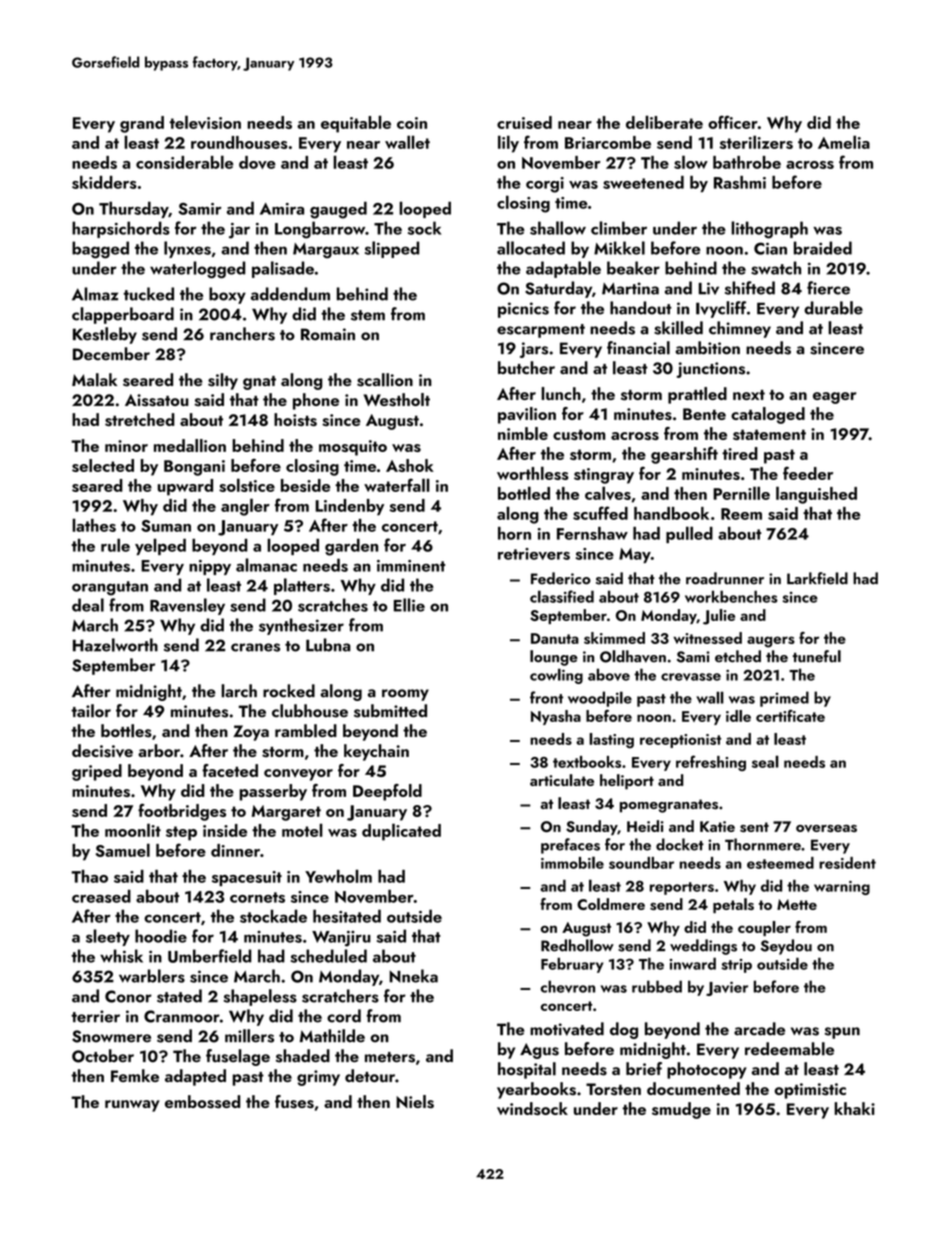  What do you see at coordinates (411, 566) in the image?
I see `imminent` at bounding box center [411, 566].
